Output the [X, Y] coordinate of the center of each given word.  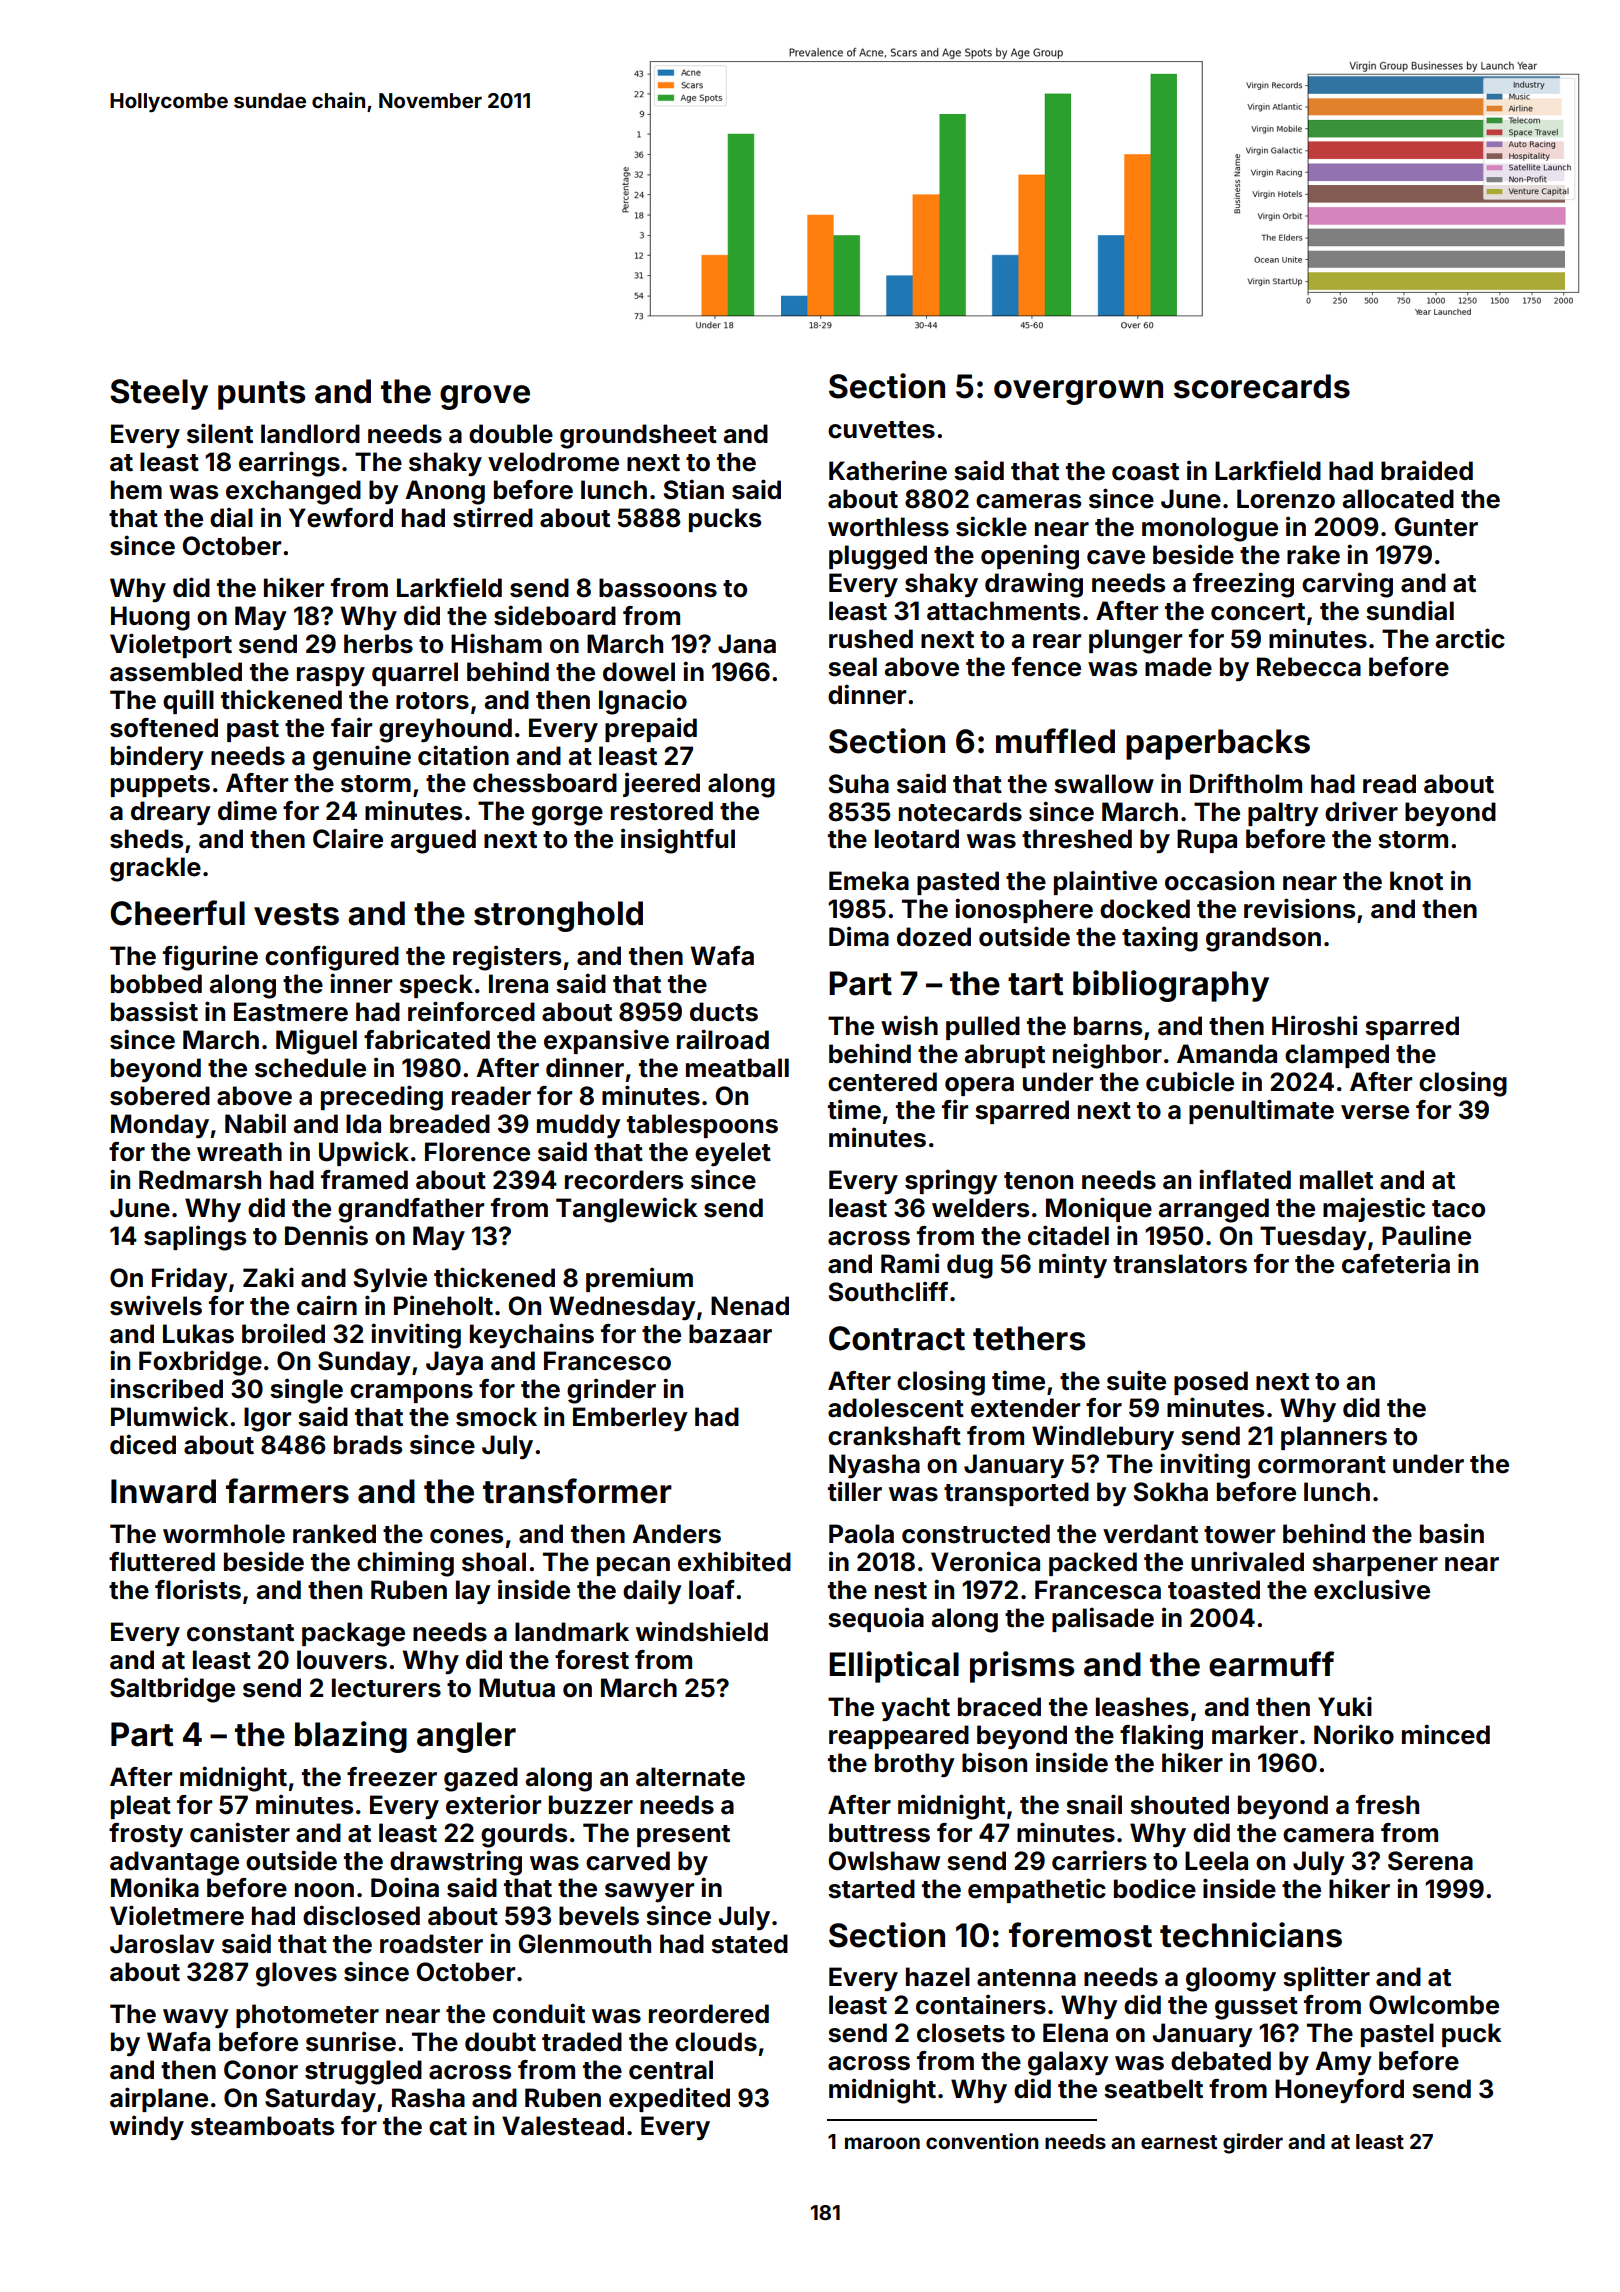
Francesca [1098, 1590]
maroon [882, 2143]
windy [147, 2127]
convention [982, 2141]
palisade [1103, 1619]
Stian [694, 489]
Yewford [341, 518]
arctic [1470, 638]
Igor [267, 1419]
